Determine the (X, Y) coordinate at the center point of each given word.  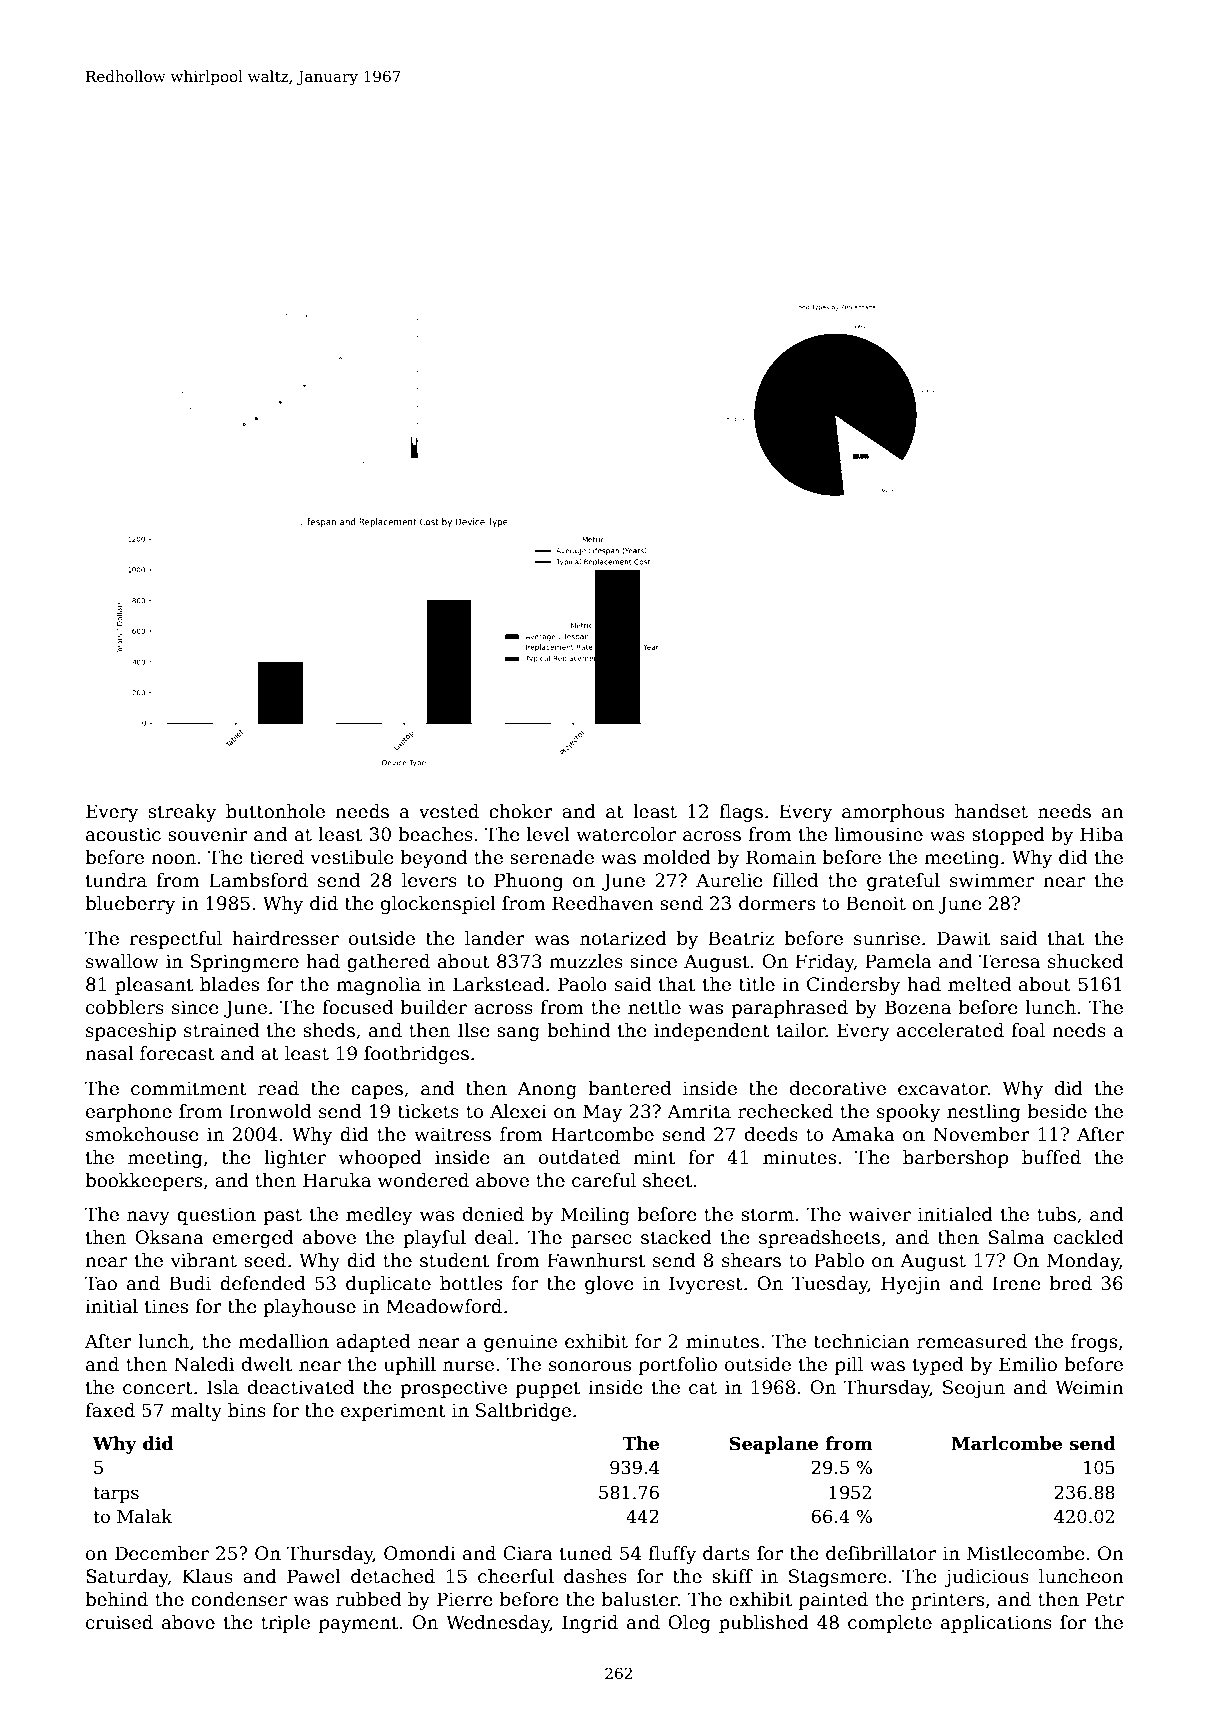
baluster (640, 1599)
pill (849, 1366)
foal (1028, 1030)
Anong (547, 1090)
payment (358, 1624)
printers (947, 1601)
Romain (781, 857)
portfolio (678, 1366)
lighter (295, 1159)
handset (991, 811)
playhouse (309, 1308)
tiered (277, 857)
